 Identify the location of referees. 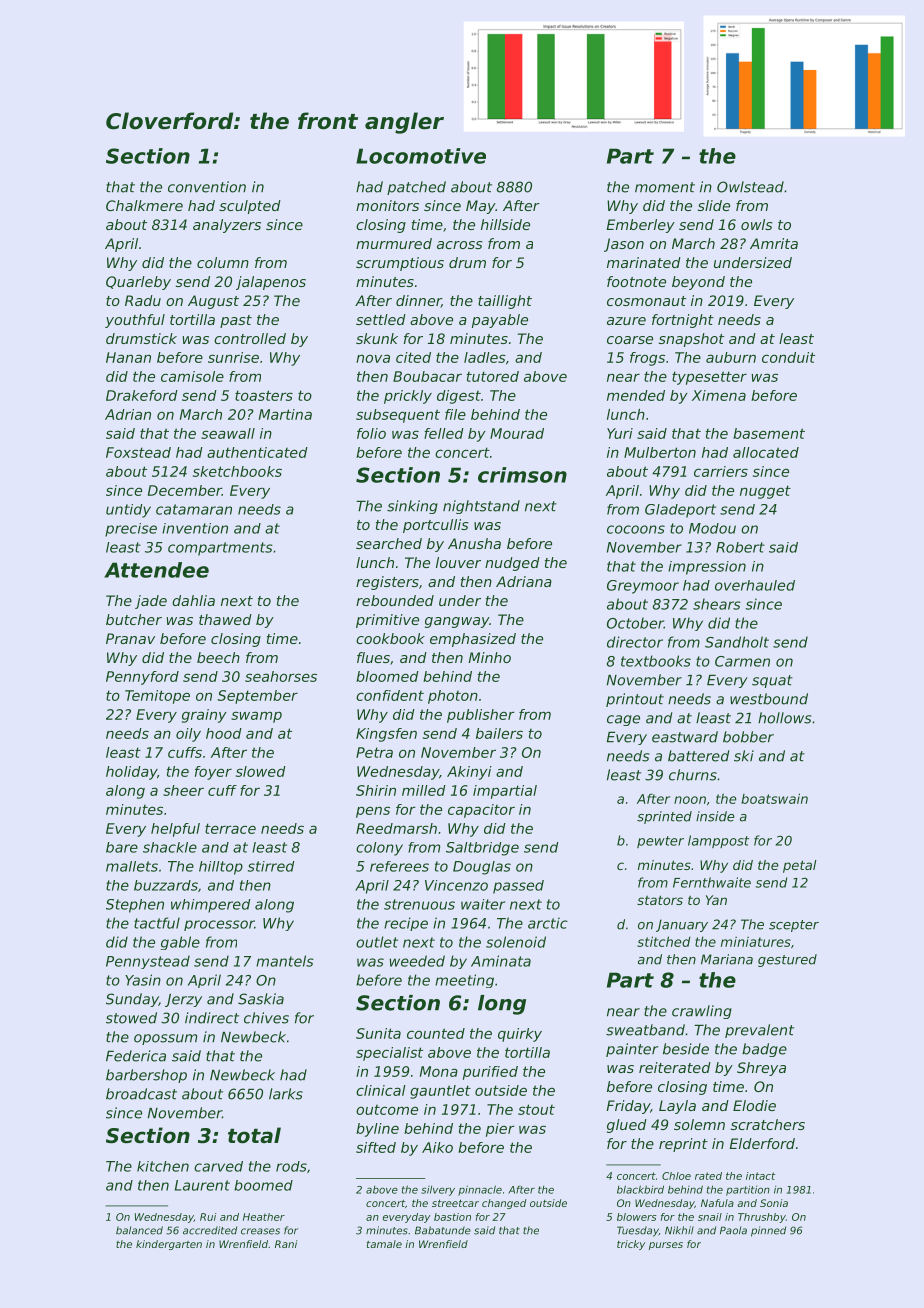
(399, 866).
